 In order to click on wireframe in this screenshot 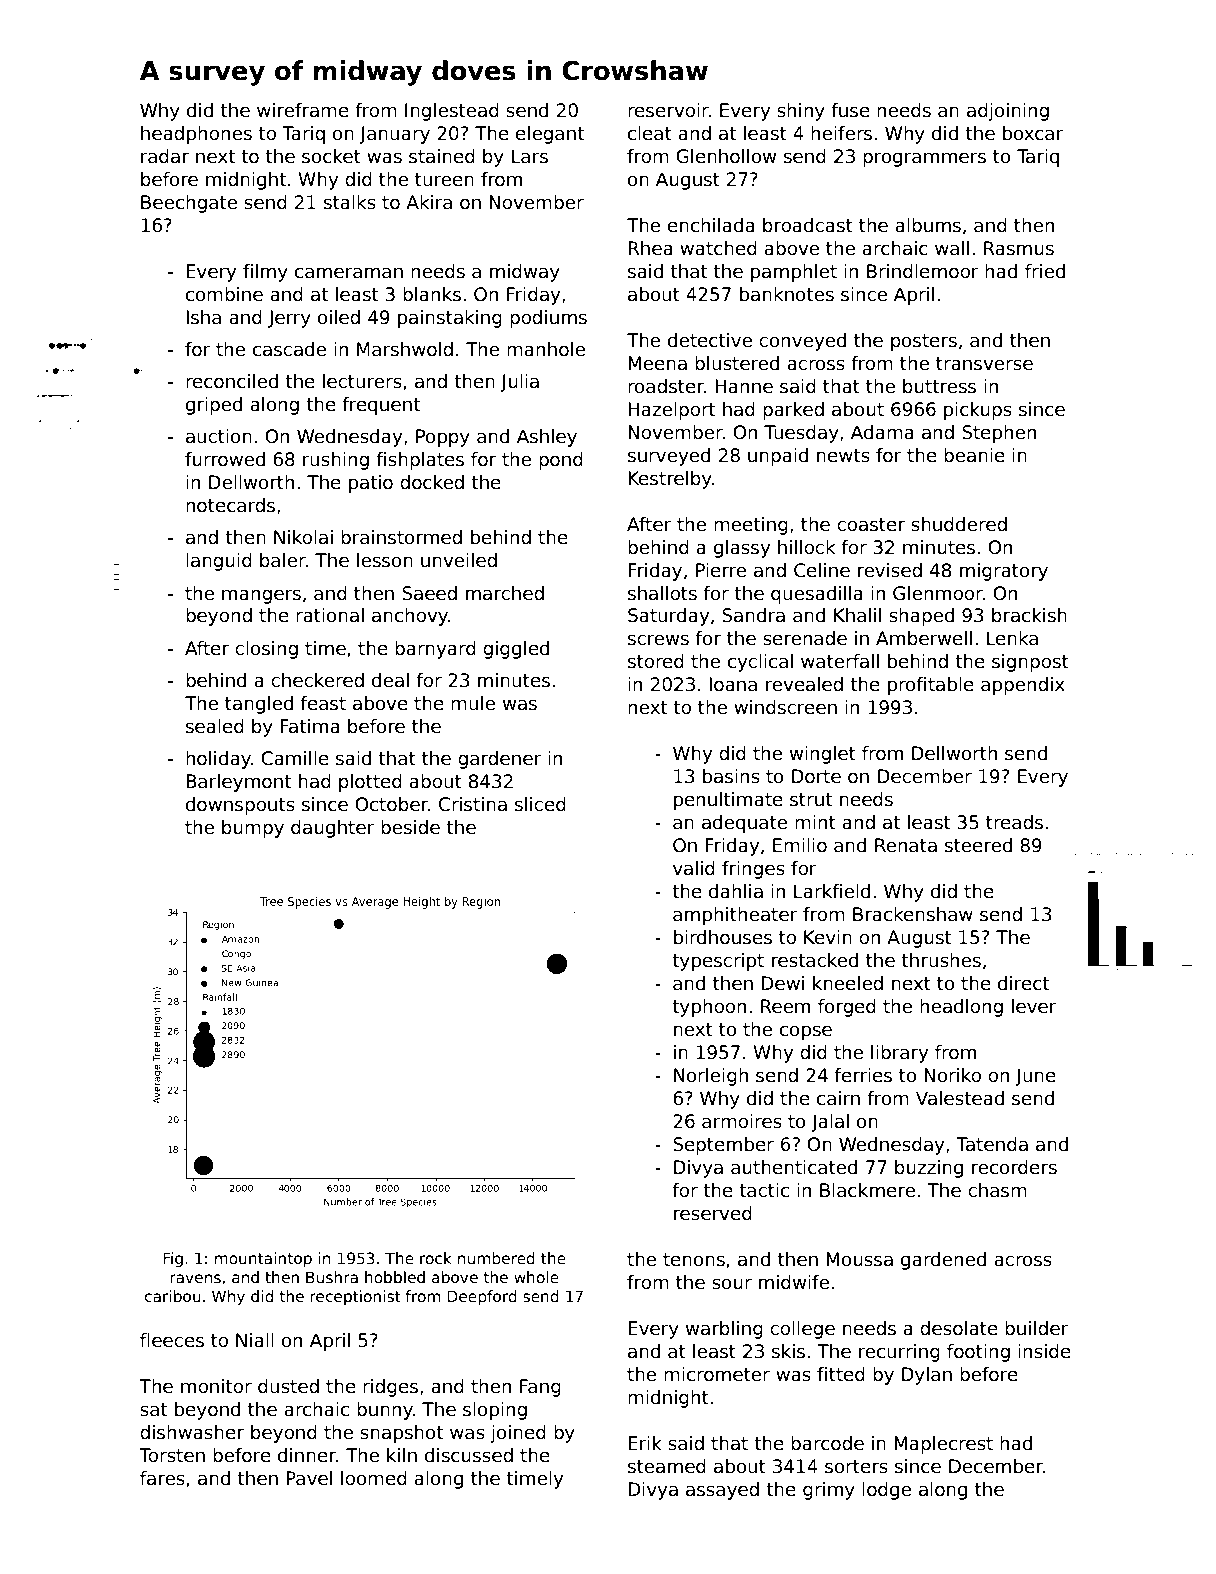, I will do `click(303, 110)`.
